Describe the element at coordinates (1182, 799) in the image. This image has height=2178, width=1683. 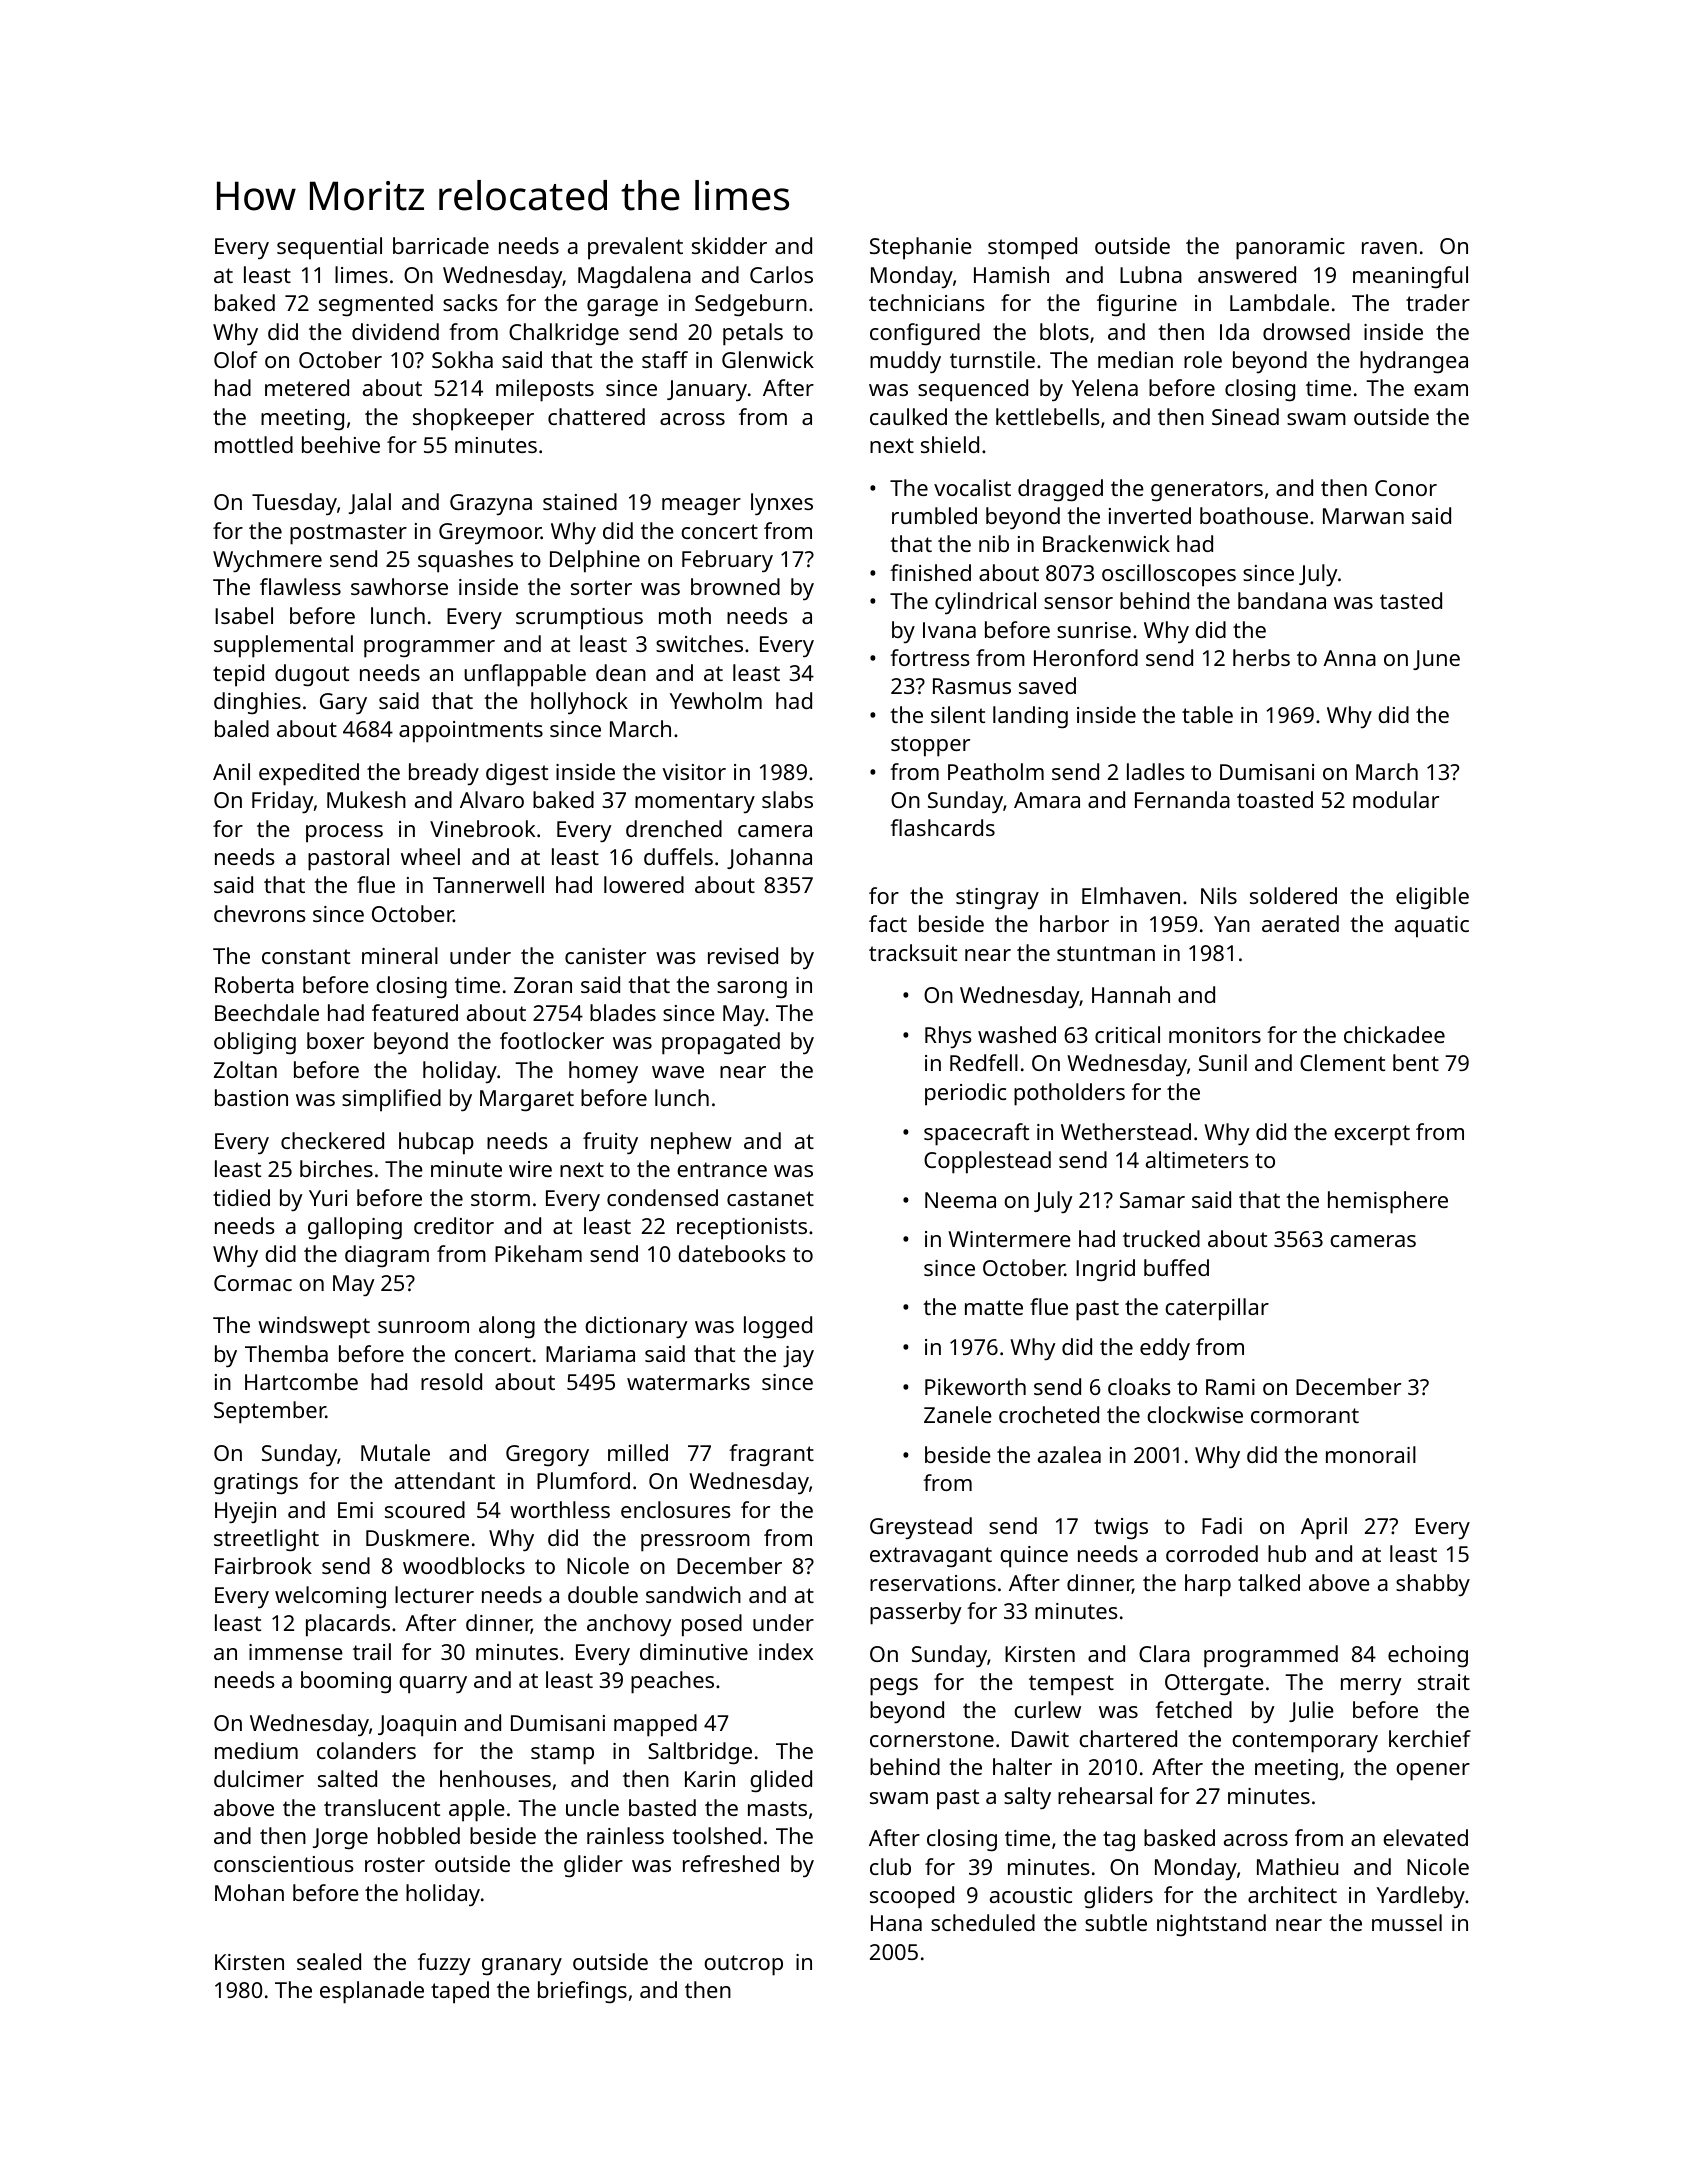
I see `Fernanda` at that location.
